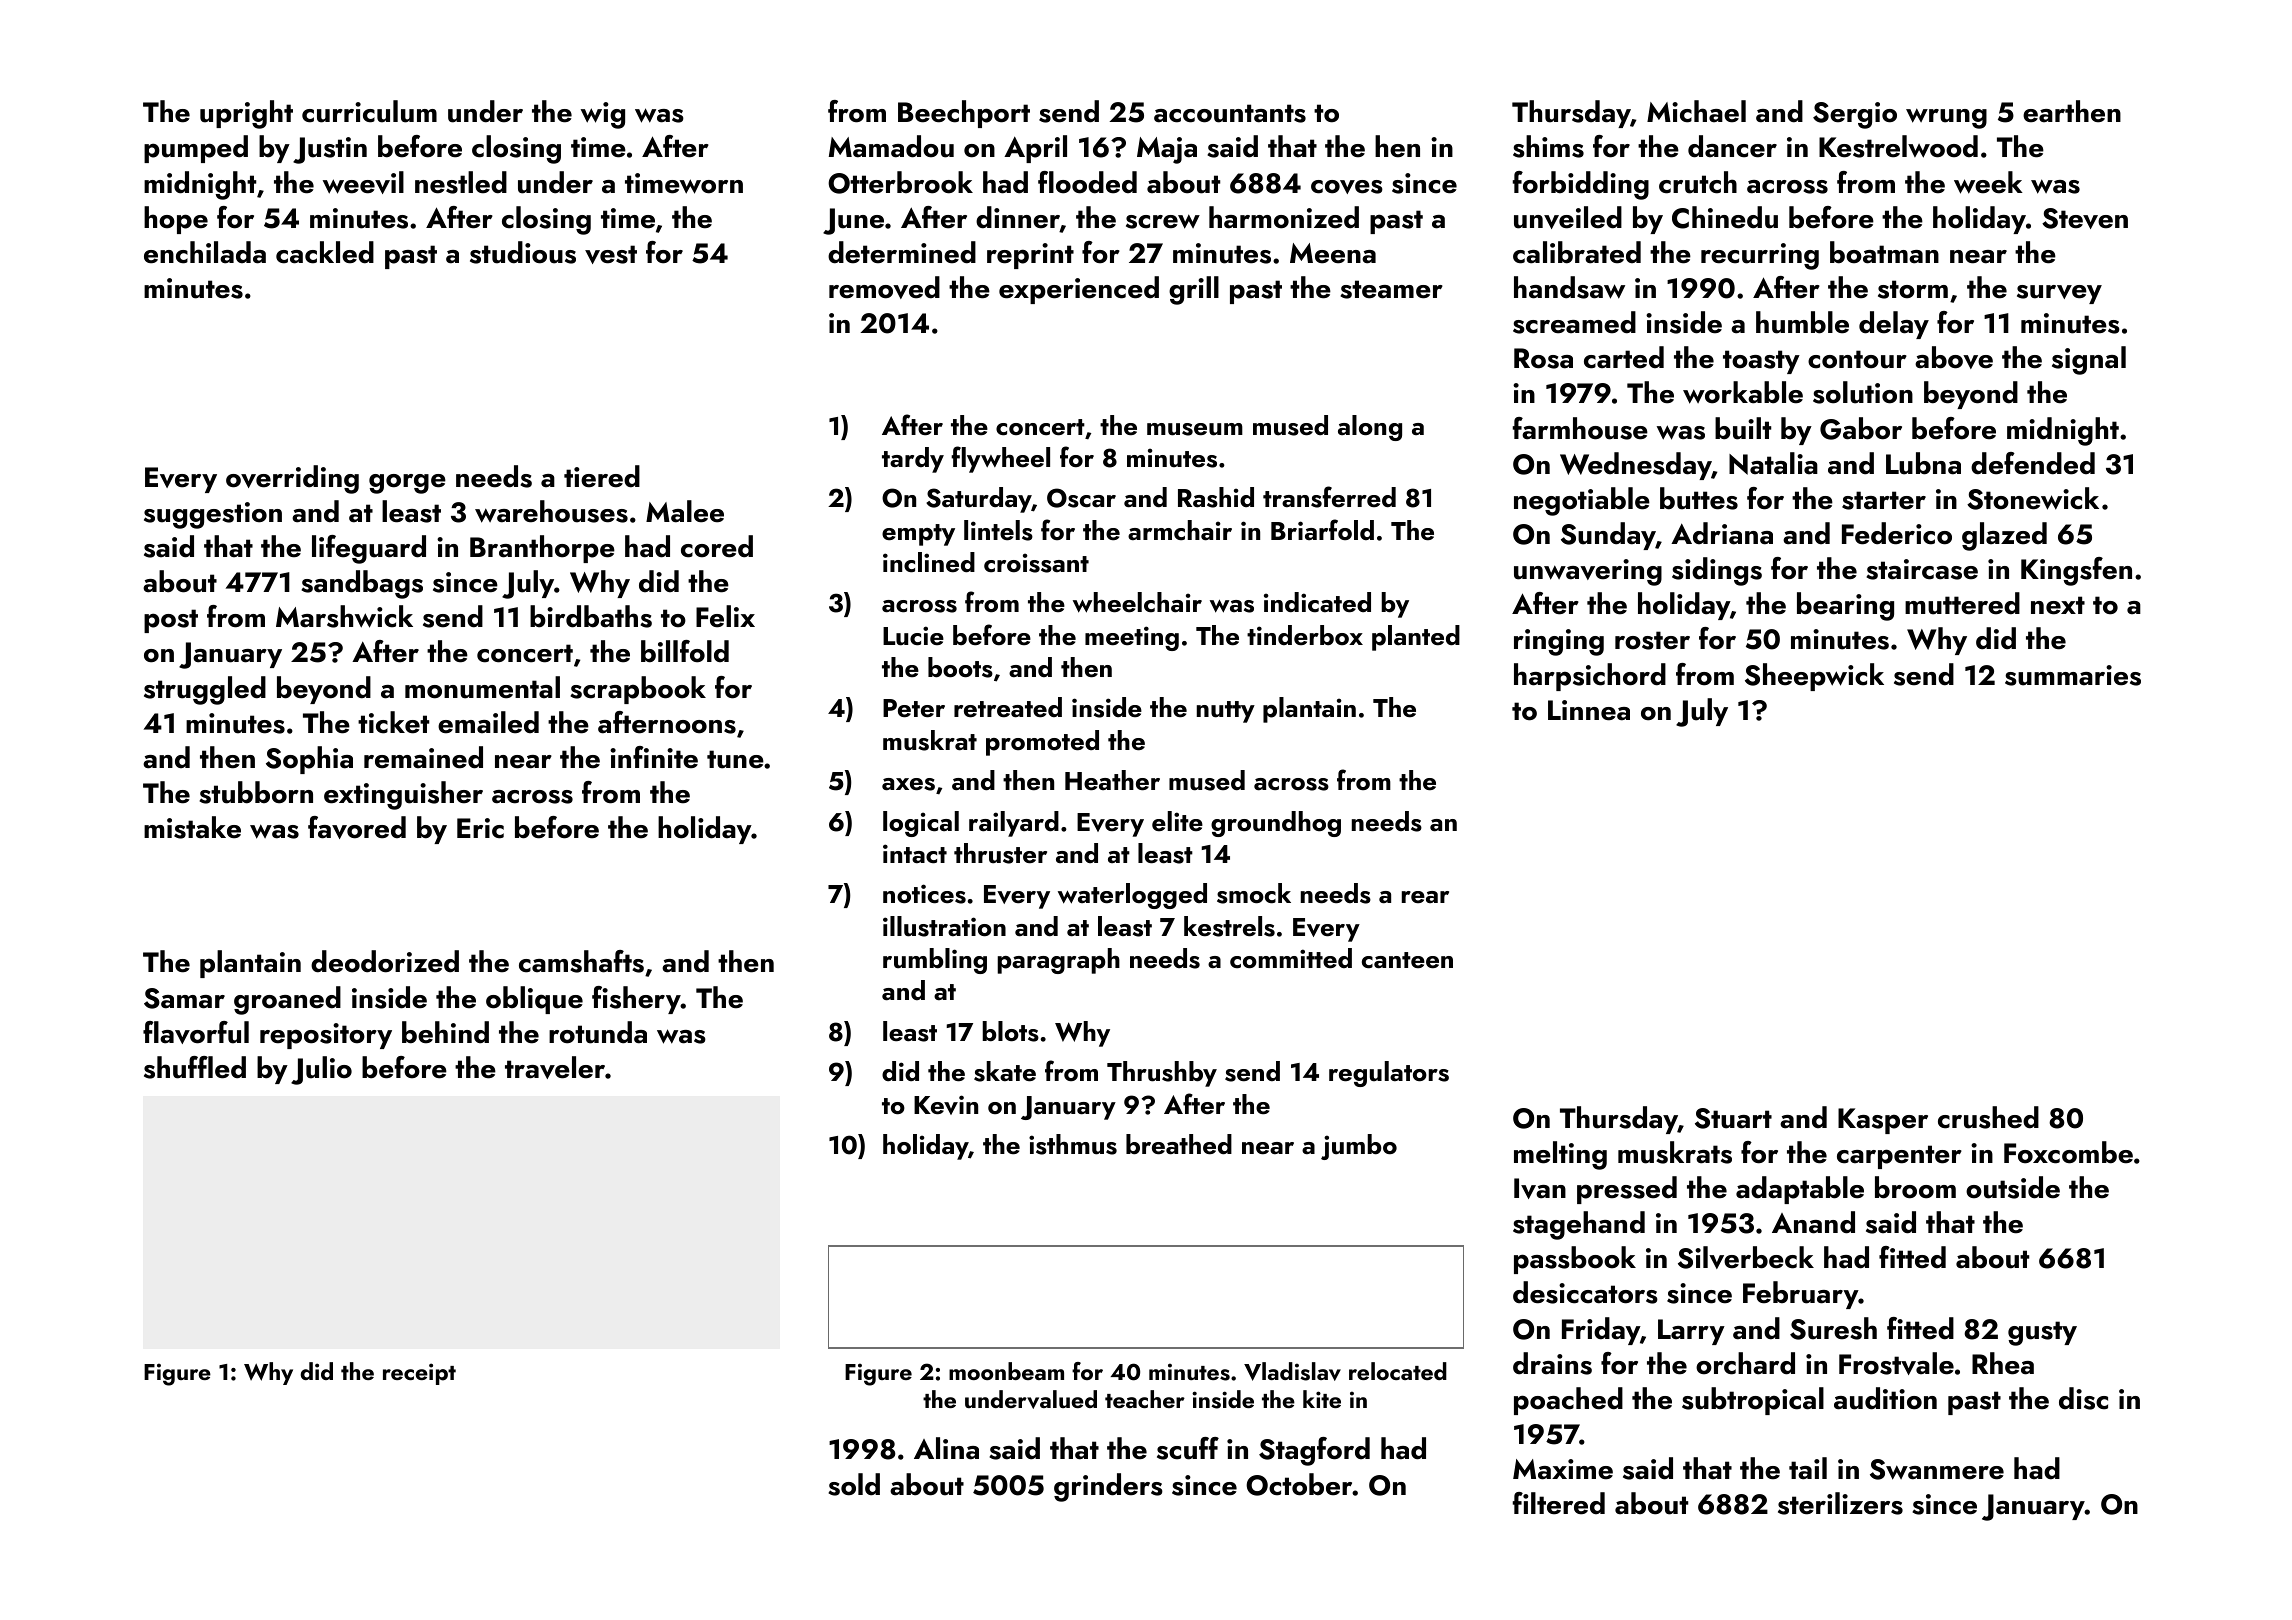 The width and height of the screenshot is (2292, 1620). What do you see at coordinates (1946, 118) in the screenshot?
I see `wrung` at bounding box center [1946, 118].
